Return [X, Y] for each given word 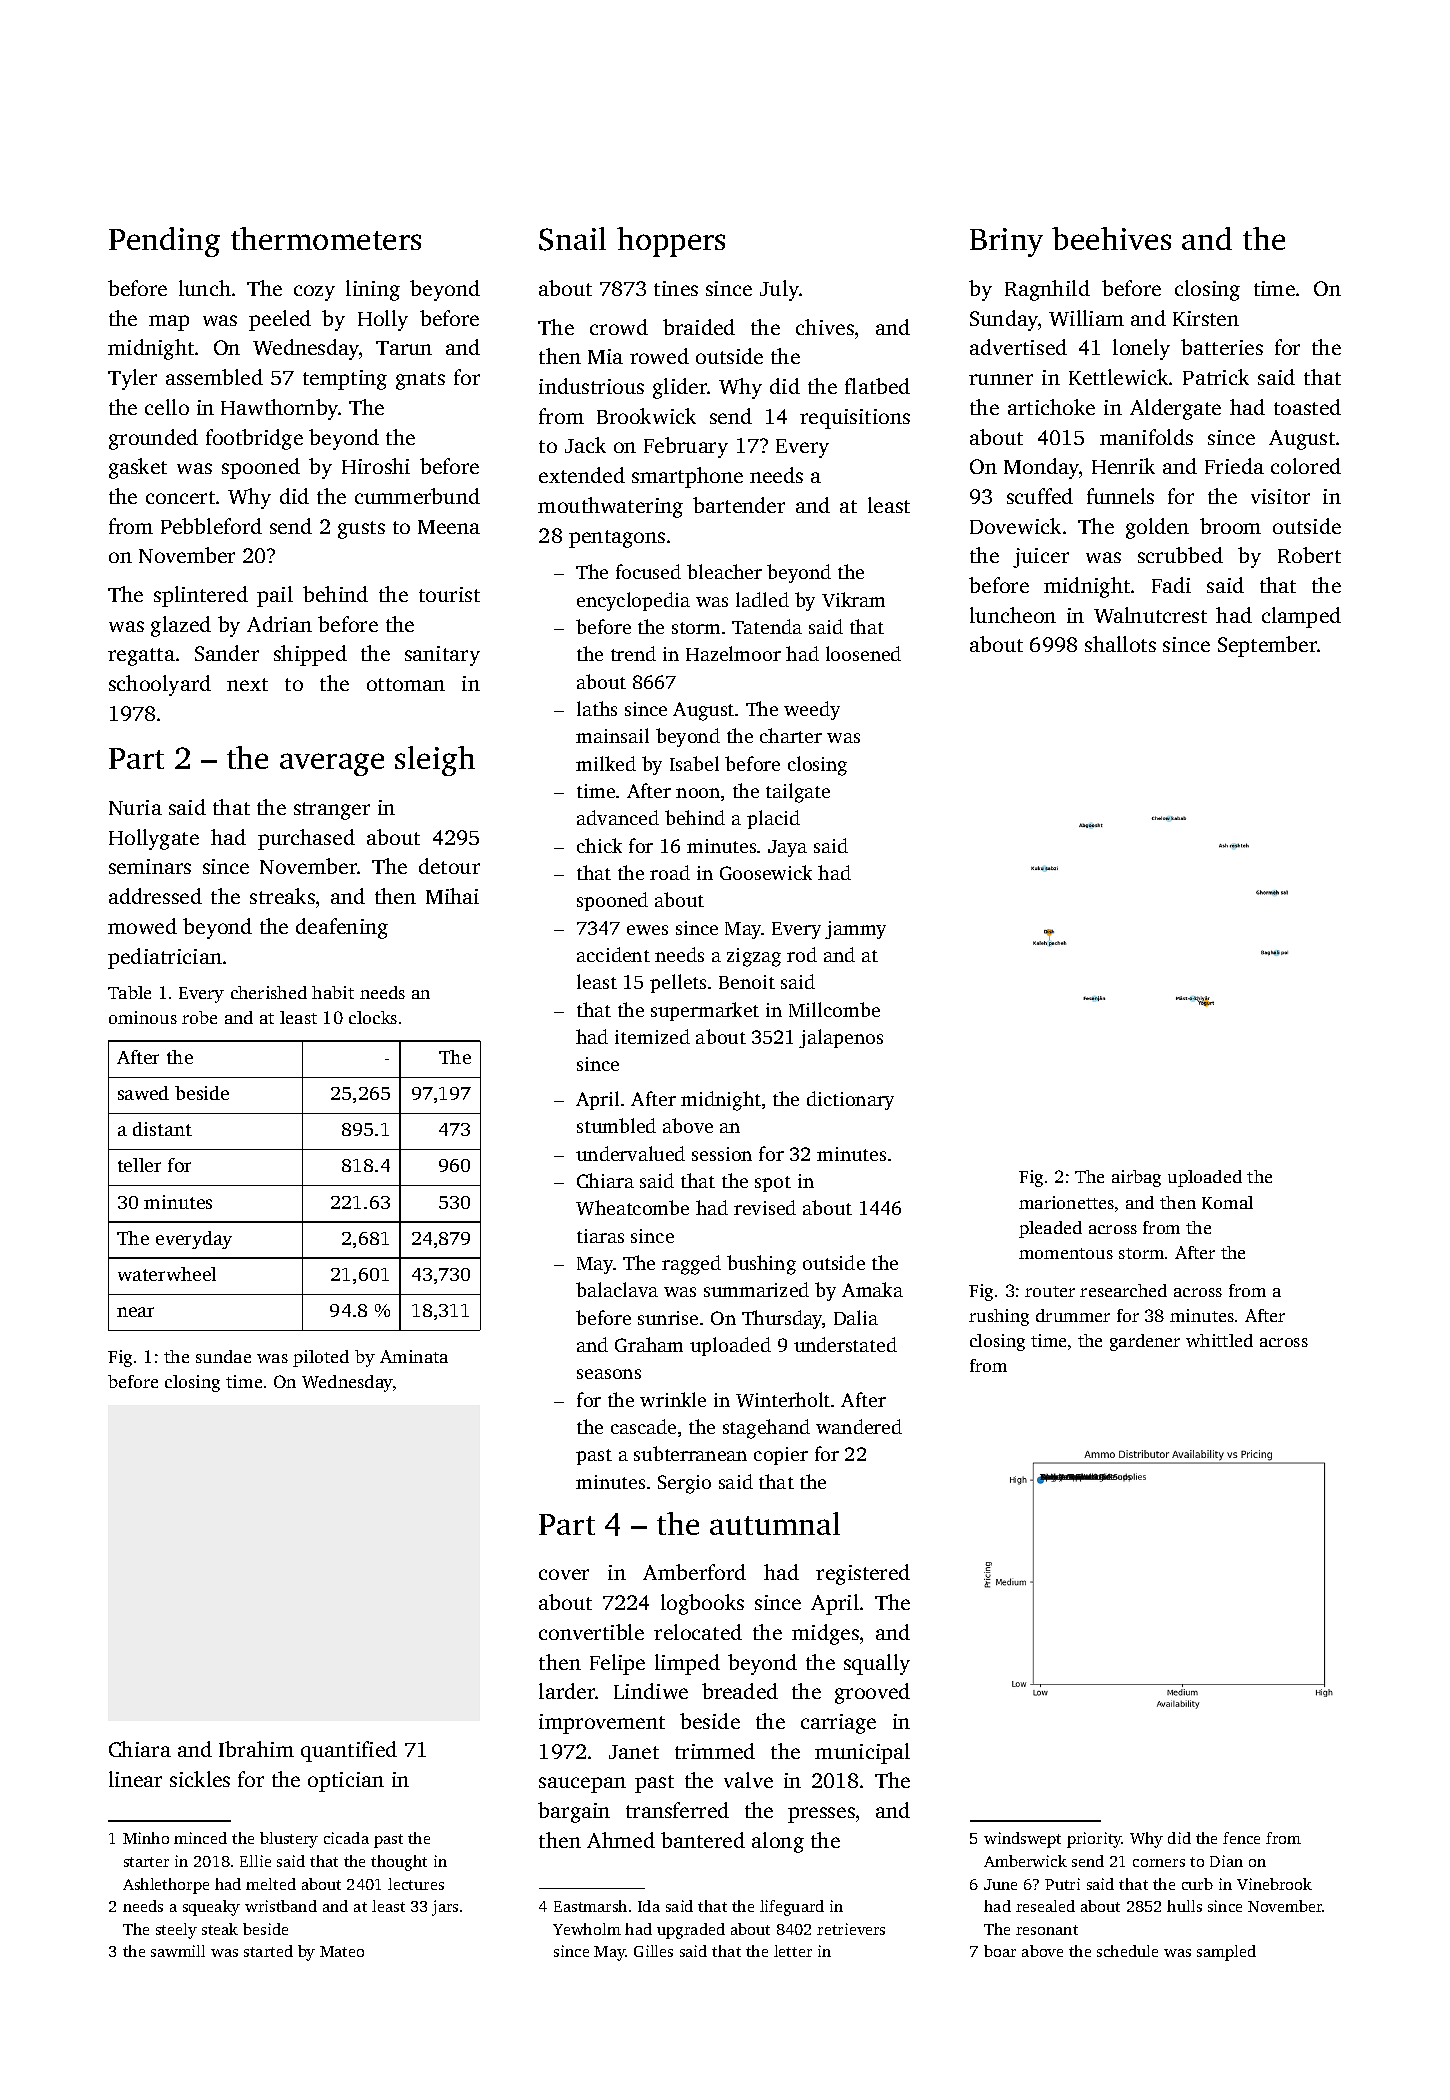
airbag [1136, 1178]
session [722, 1154]
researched [1123, 1290]
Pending [164, 242]
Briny [1006, 242]
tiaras [600, 1236]
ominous [143, 1017]
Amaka [872, 1289]
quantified [349, 1751]
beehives [1111, 238]
